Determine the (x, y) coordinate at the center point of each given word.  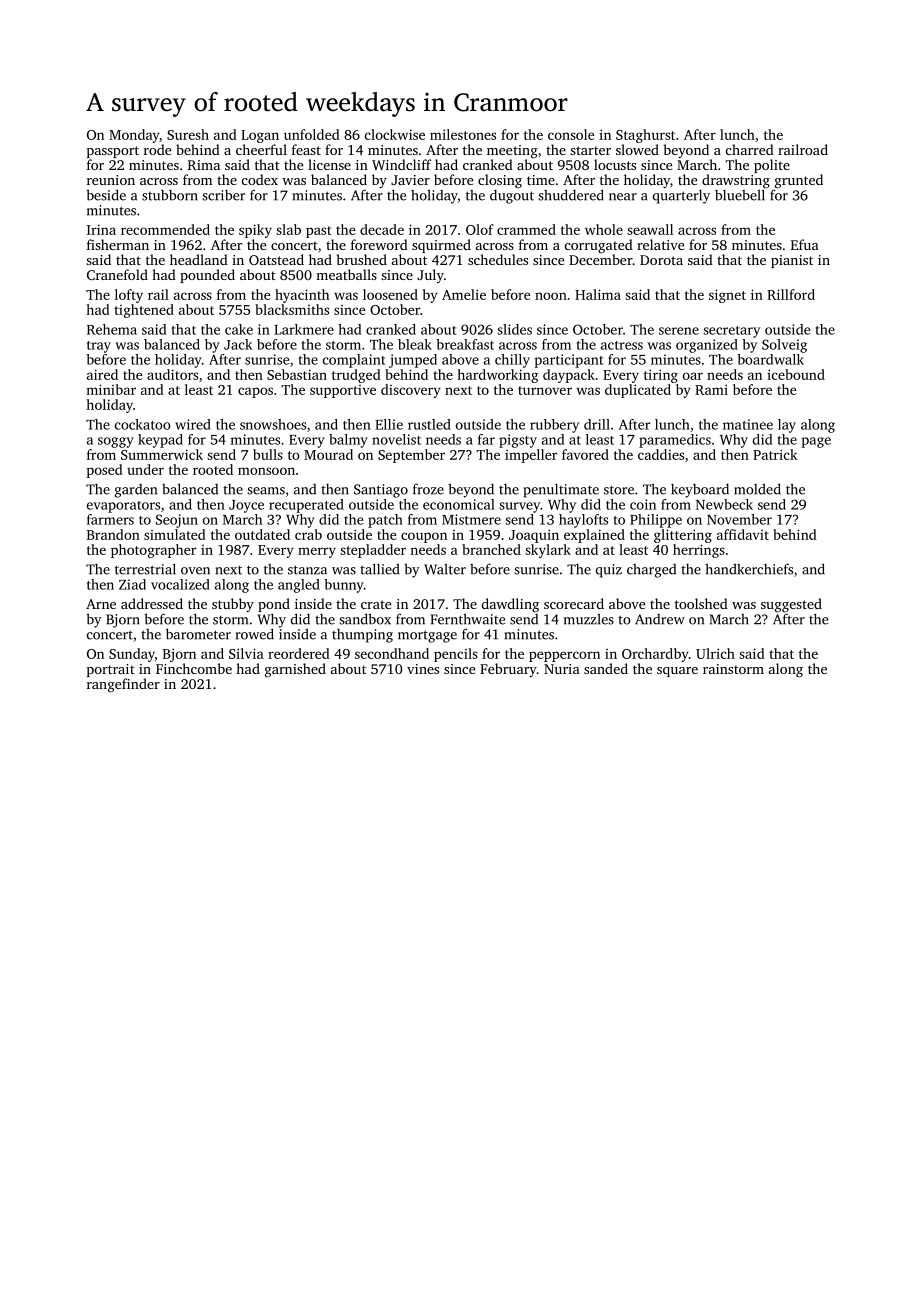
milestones (463, 134)
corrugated (599, 246)
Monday (134, 136)
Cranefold (117, 274)
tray (99, 347)
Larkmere (304, 329)
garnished (295, 670)
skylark (548, 551)
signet (727, 296)
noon (551, 296)
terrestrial (145, 569)
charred (750, 149)
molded (757, 489)
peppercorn (564, 656)
